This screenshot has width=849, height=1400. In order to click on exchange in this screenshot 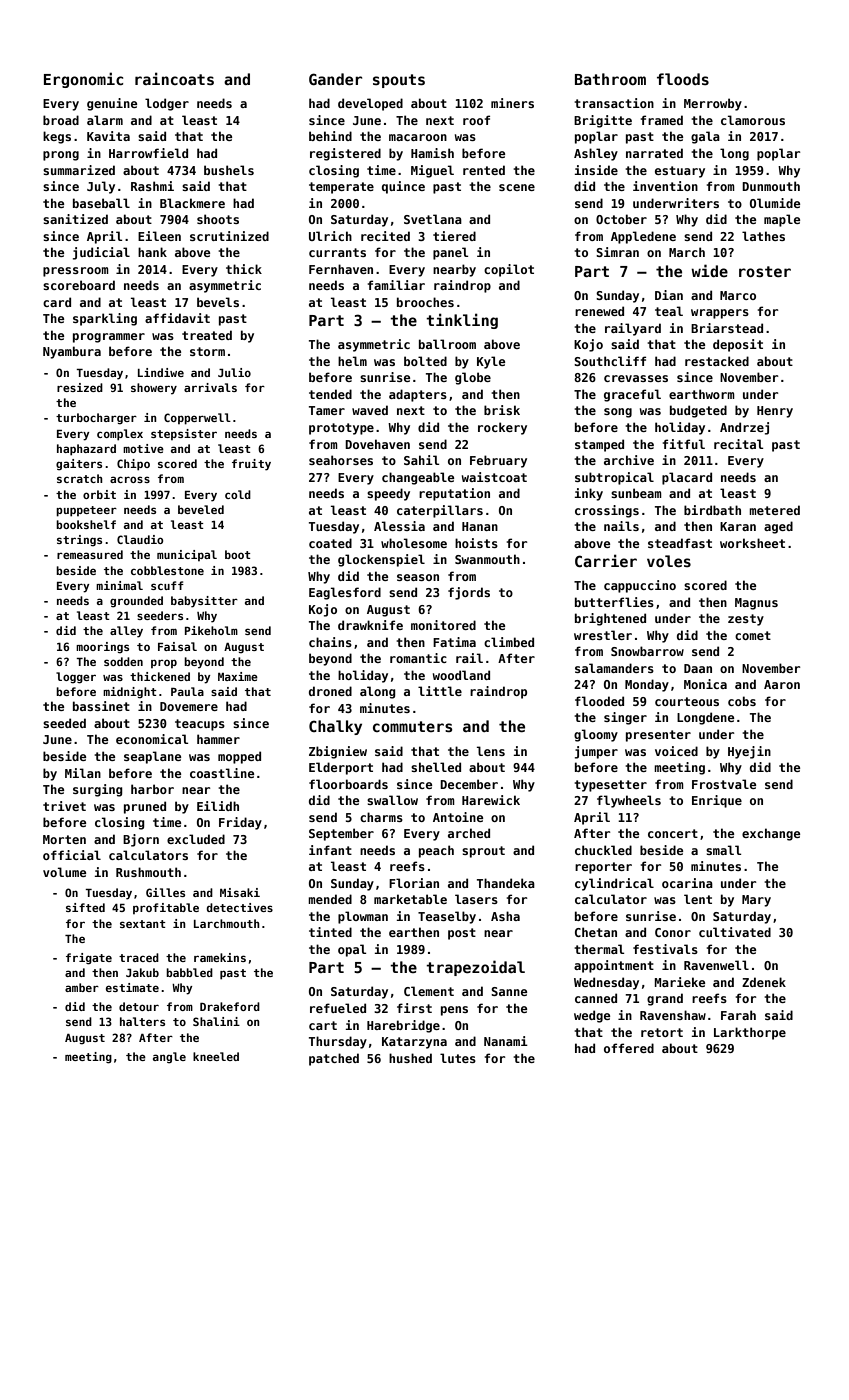, I will do `click(771, 834)`.
